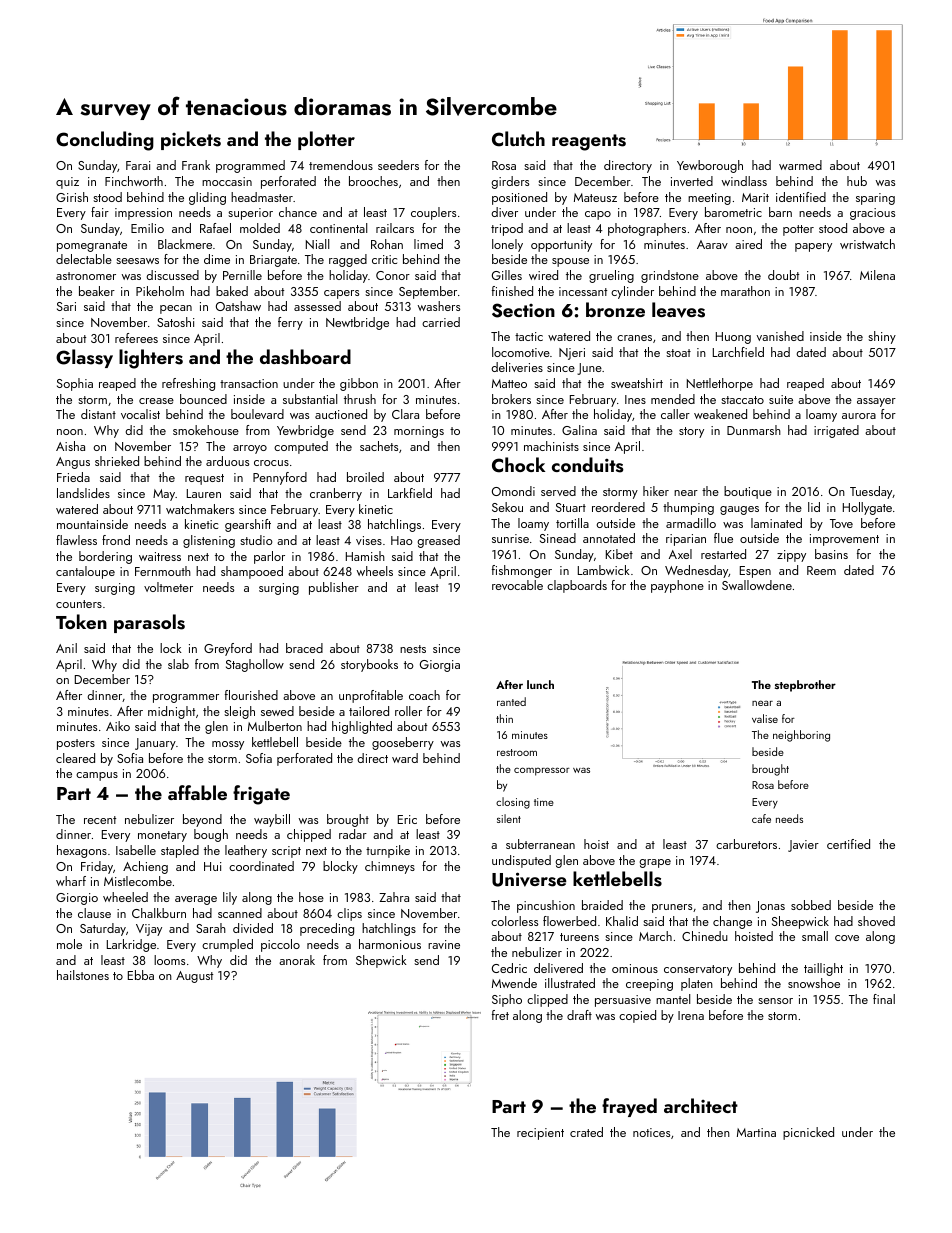 The height and width of the document is (1233, 952). Describe the element at coordinates (577, 586) in the document. I see `clapboards` at that location.
